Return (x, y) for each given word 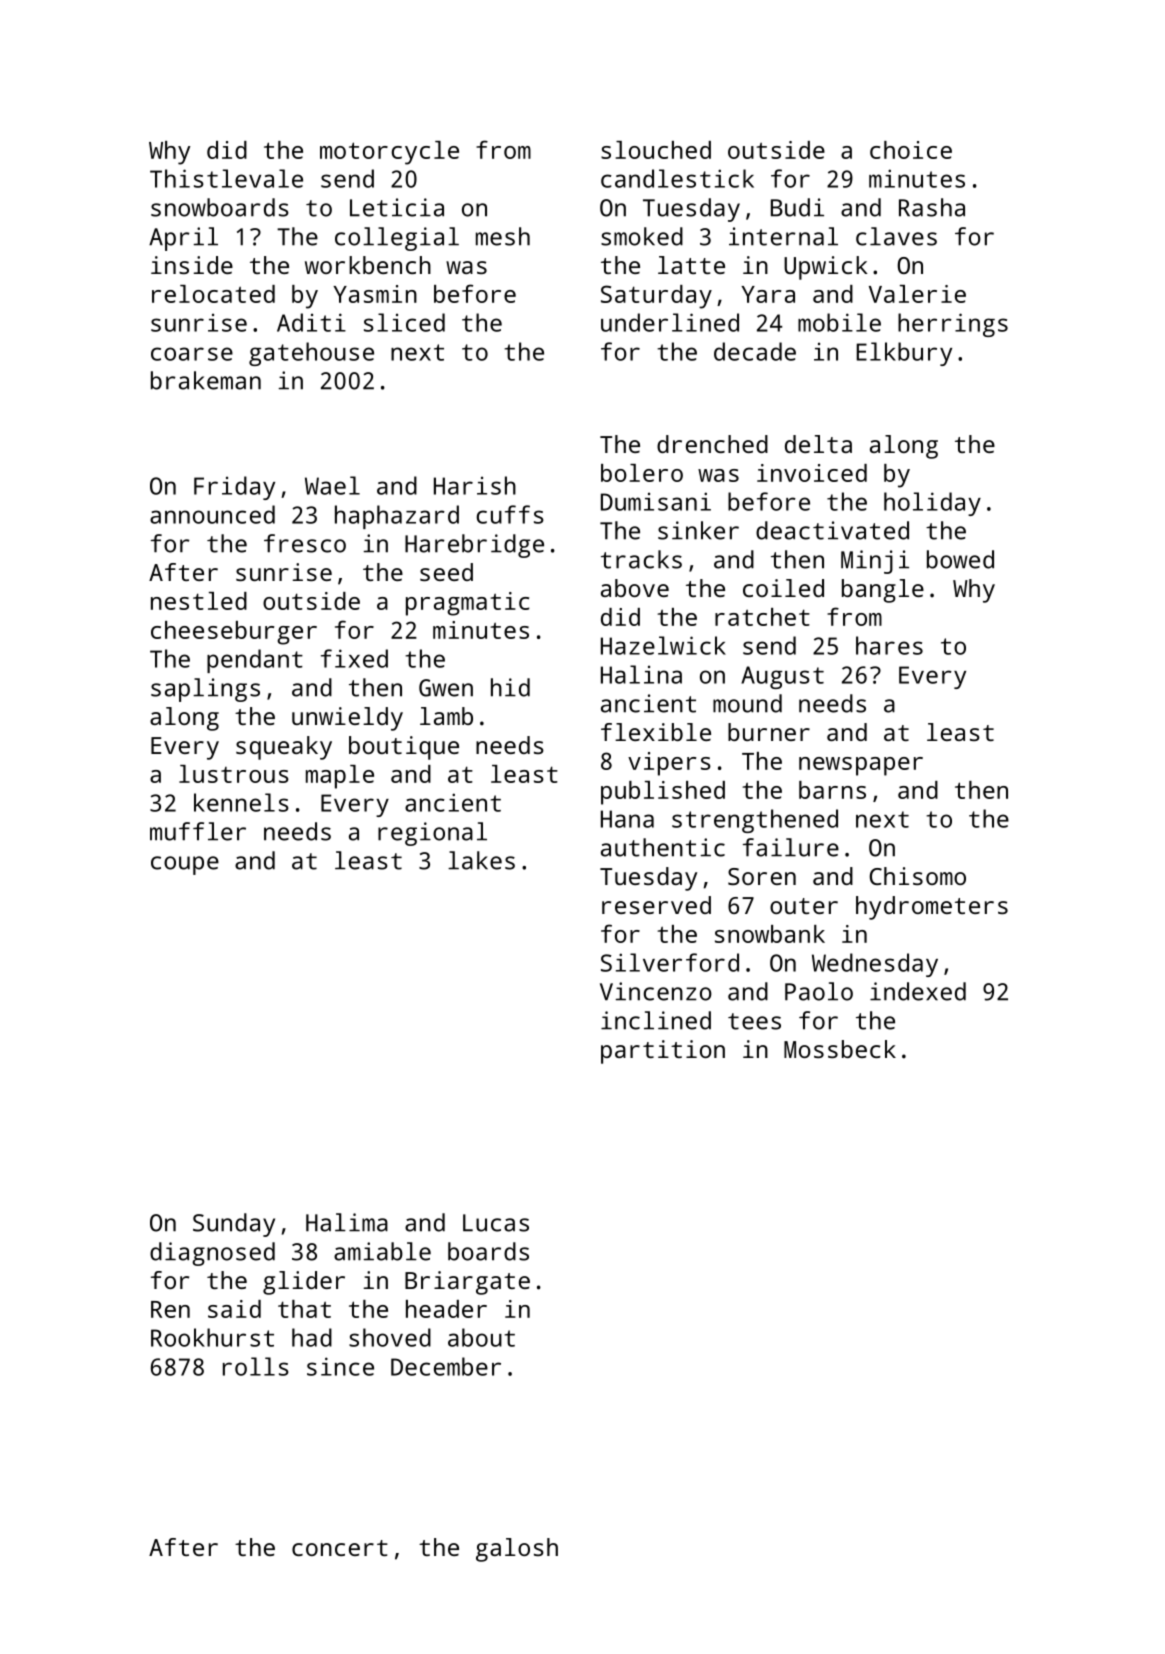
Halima (347, 1222)
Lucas (496, 1223)
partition (663, 1052)
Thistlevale (226, 178)
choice (911, 150)
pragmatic (468, 604)
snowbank (770, 934)
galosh (517, 1550)
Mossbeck (840, 1049)
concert (340, 1548)
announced (212, 514)
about (481, 1337)
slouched (656, 150)
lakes (481, 860)
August (782, 677)
